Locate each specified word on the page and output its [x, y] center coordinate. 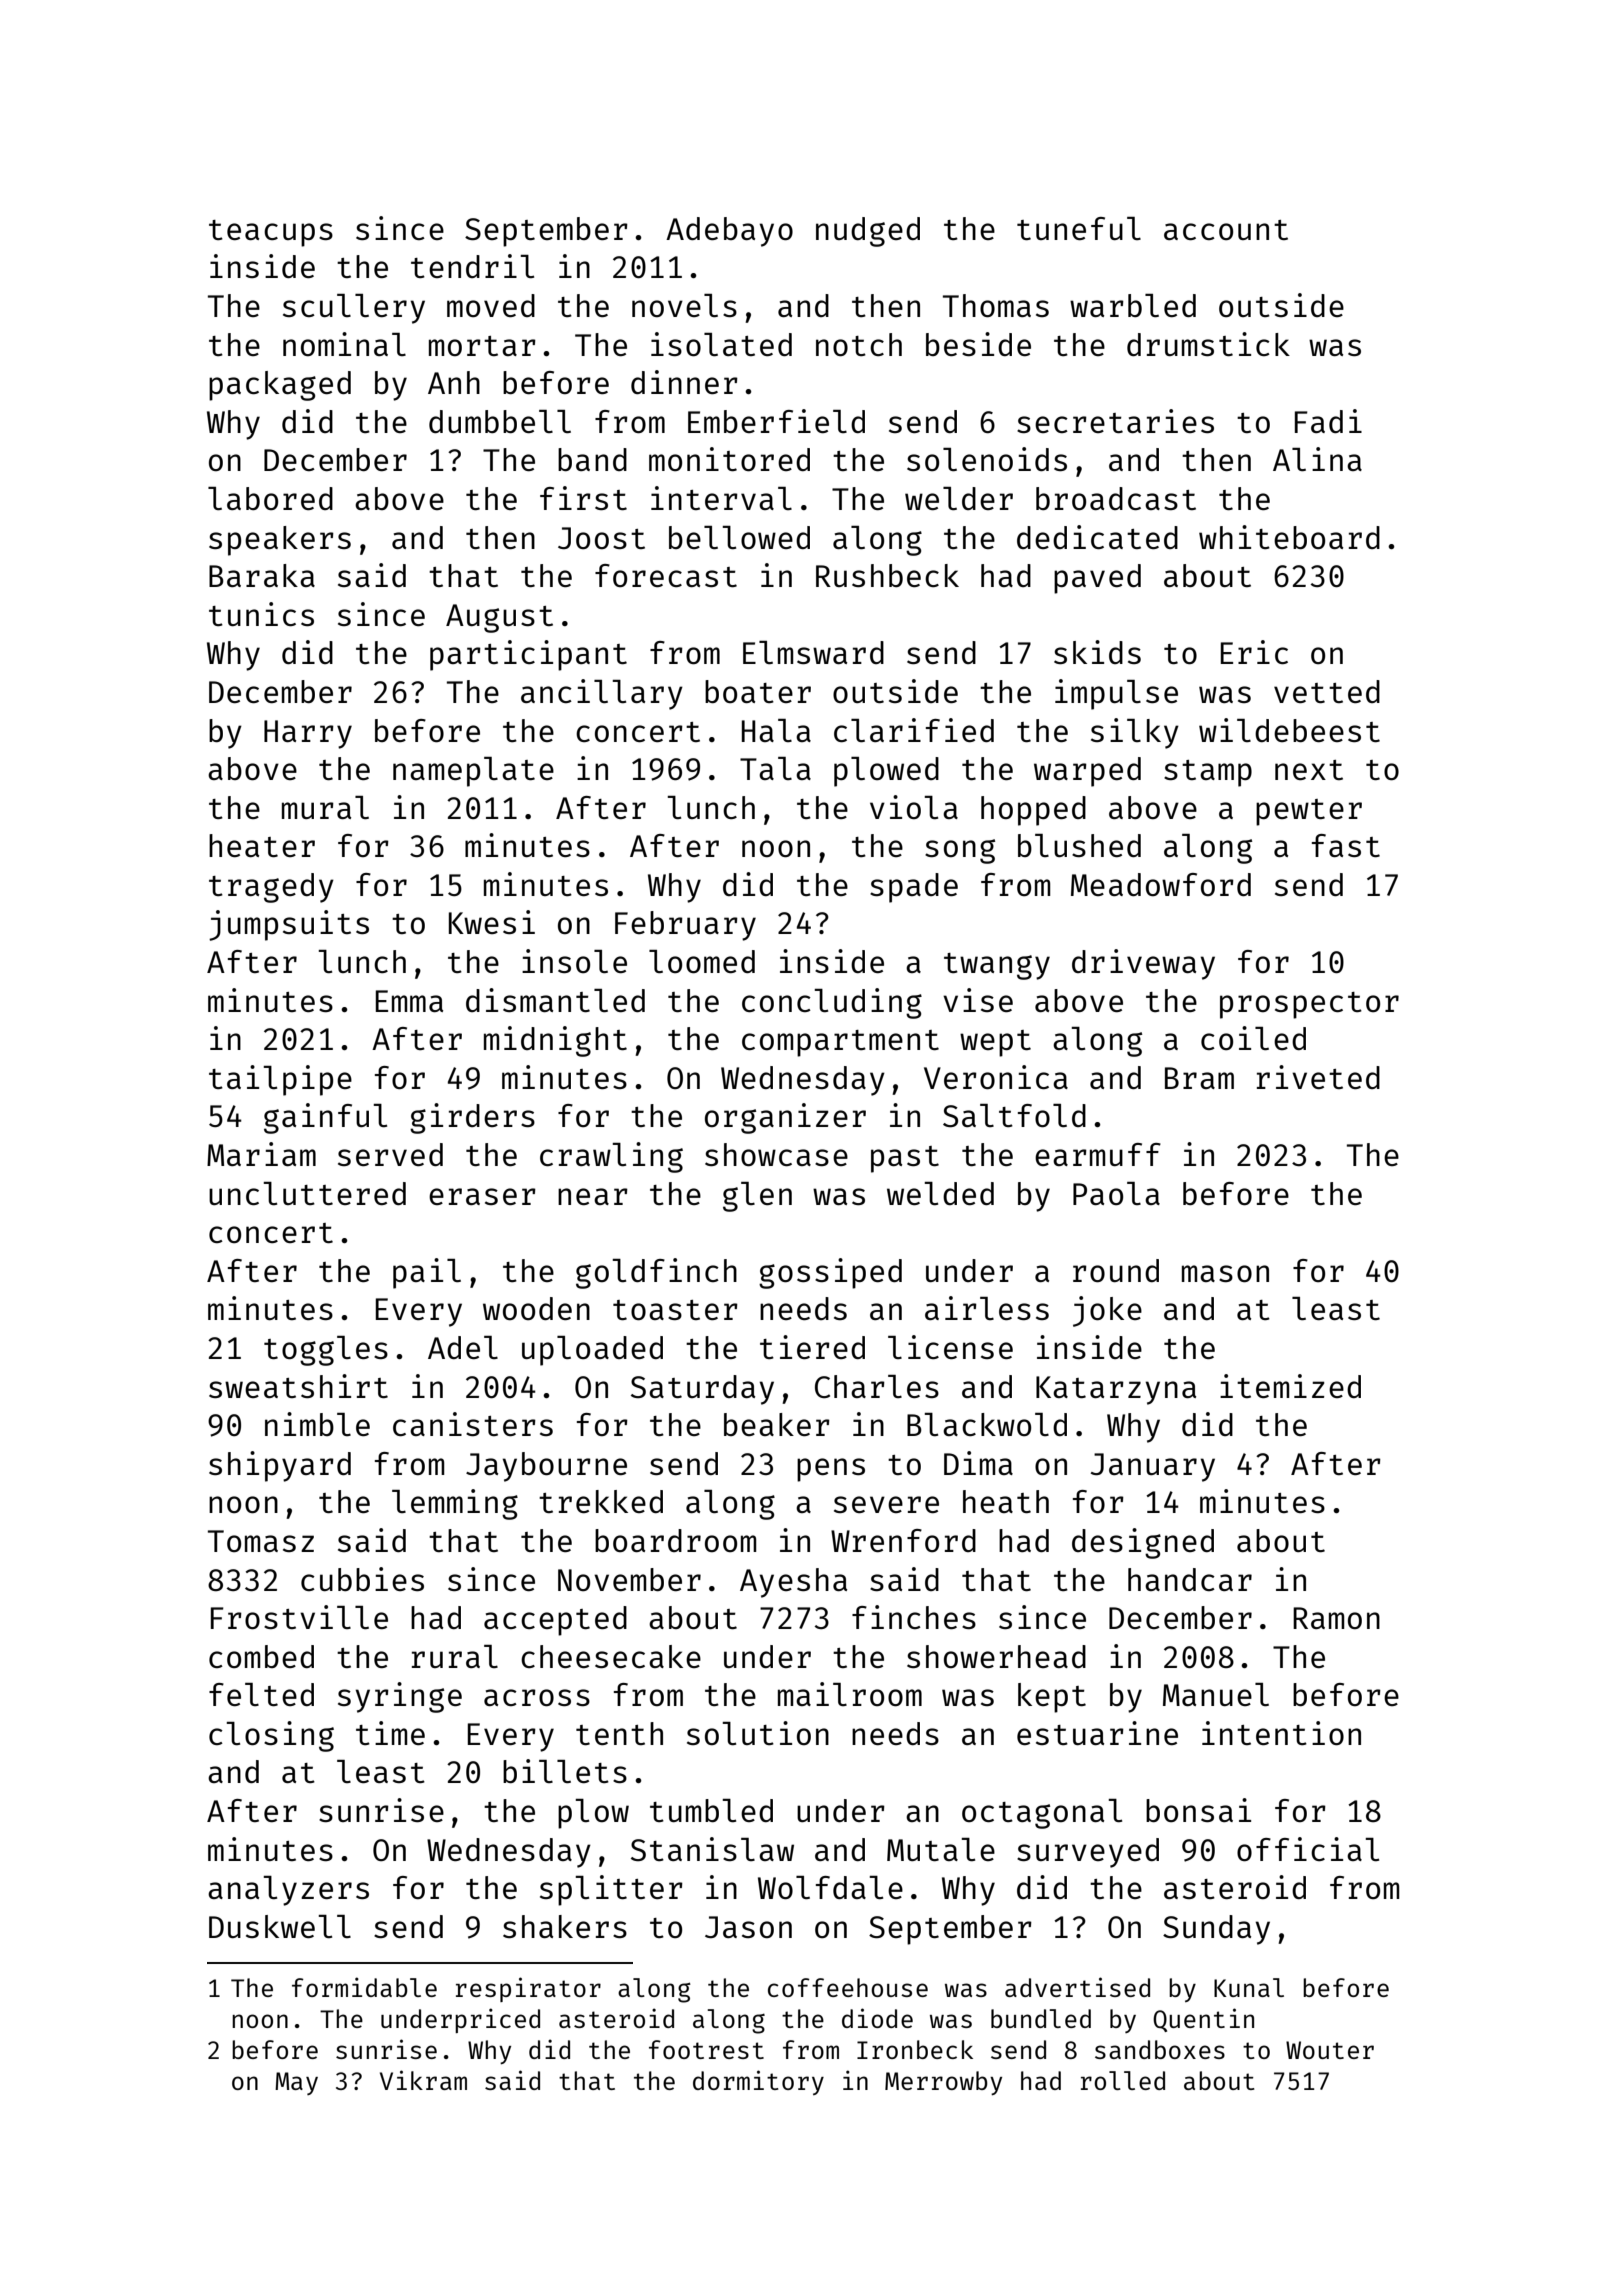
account [1226, 230]
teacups [271, 233]
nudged [868, 232]
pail [427, 1273]
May [296, 2083]
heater [262, 845]
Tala [775, 768]
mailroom [850, 1694]
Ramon [1336, 1618]
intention [1281, 1733]
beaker [777, 1424]
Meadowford [1161, 884]
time [390, 1733]
